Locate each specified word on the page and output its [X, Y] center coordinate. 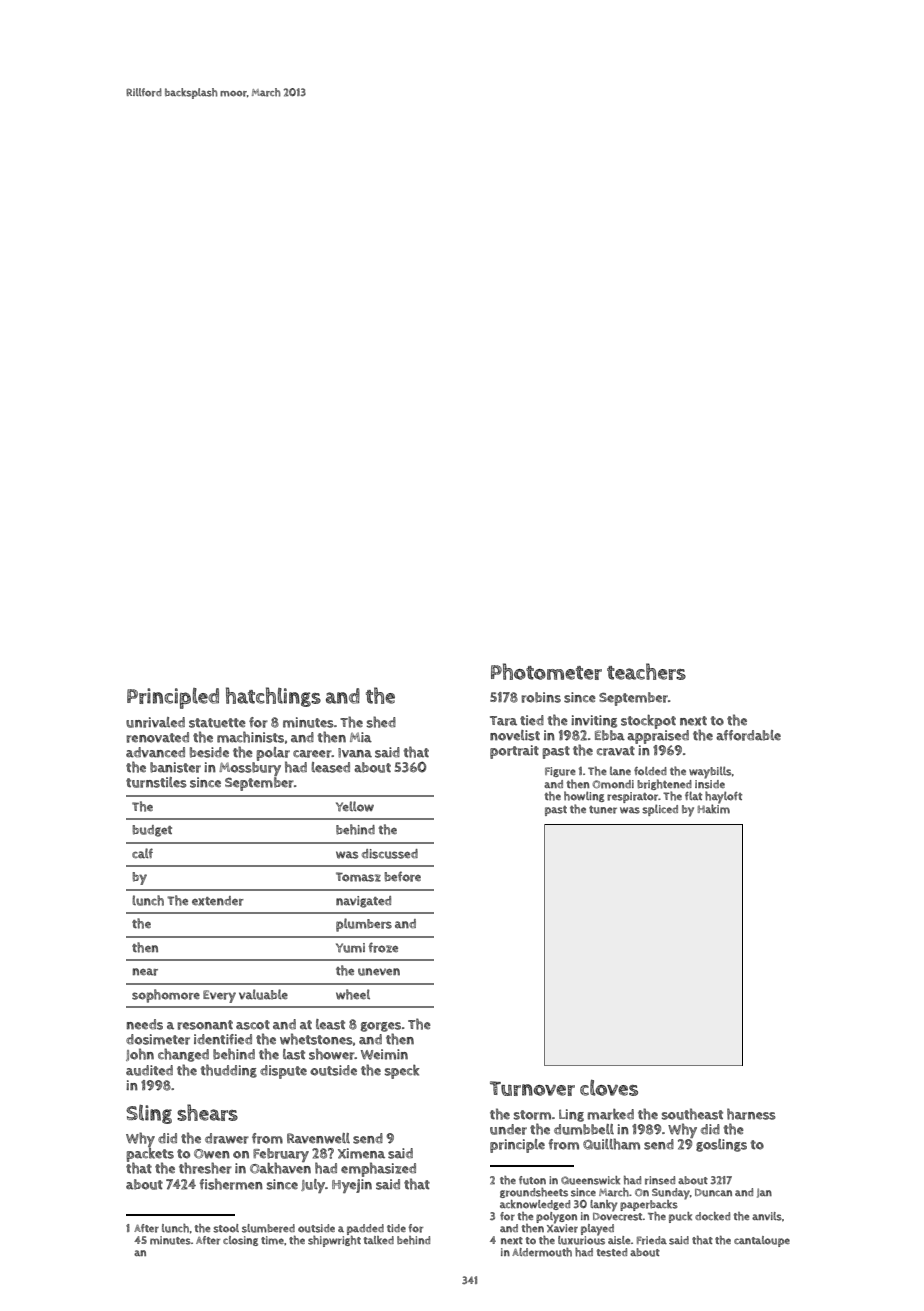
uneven [379, 972]
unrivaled [155, 722]
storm [532, 1115]
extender [218, 901]
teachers [646, 671]
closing [240, 1241]
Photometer [546, 671]
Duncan [713, 1193]
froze [383, 947]
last [294, 1054]
